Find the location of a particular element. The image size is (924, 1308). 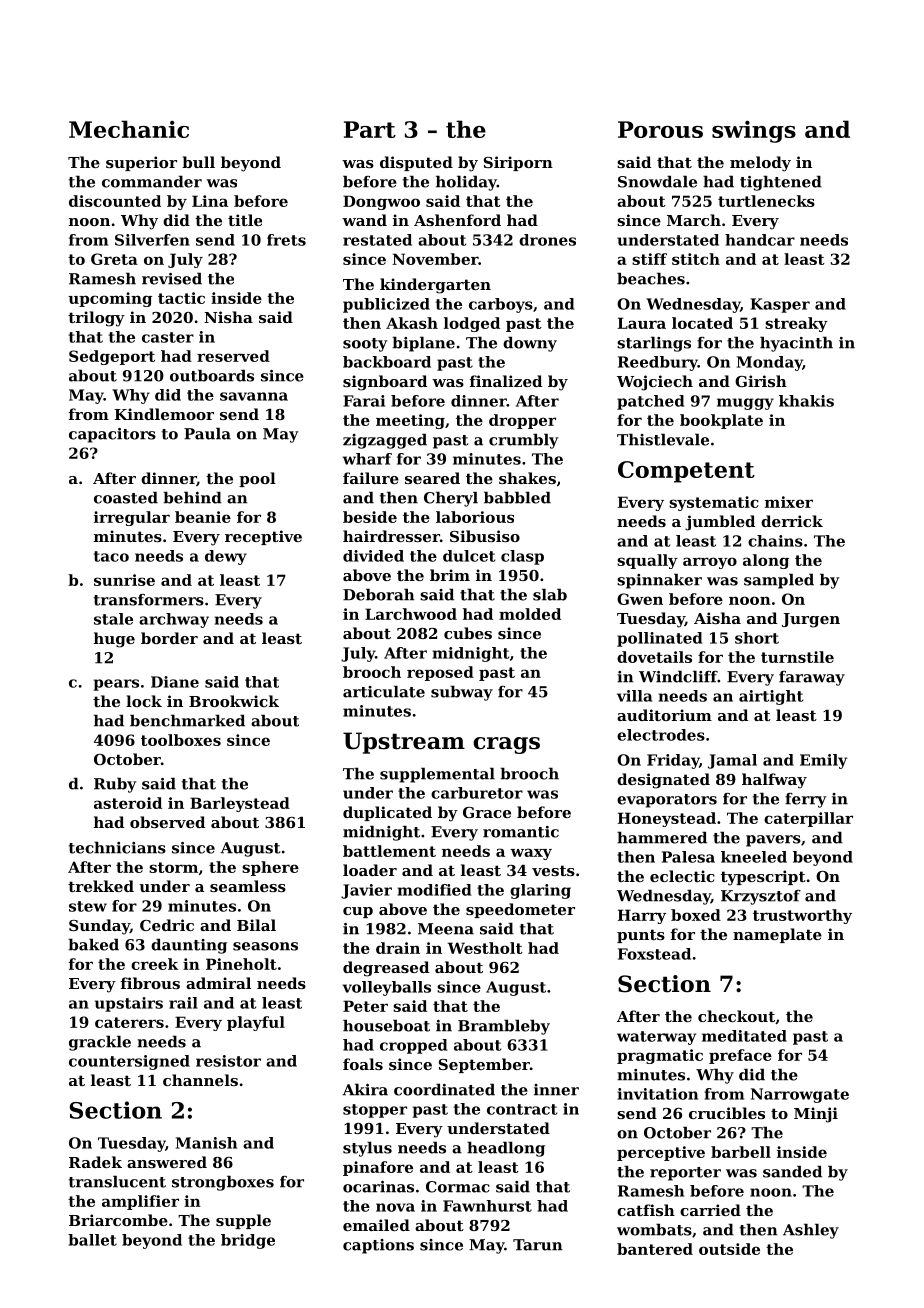

Mechanic is located at coordinates (129, 129).
